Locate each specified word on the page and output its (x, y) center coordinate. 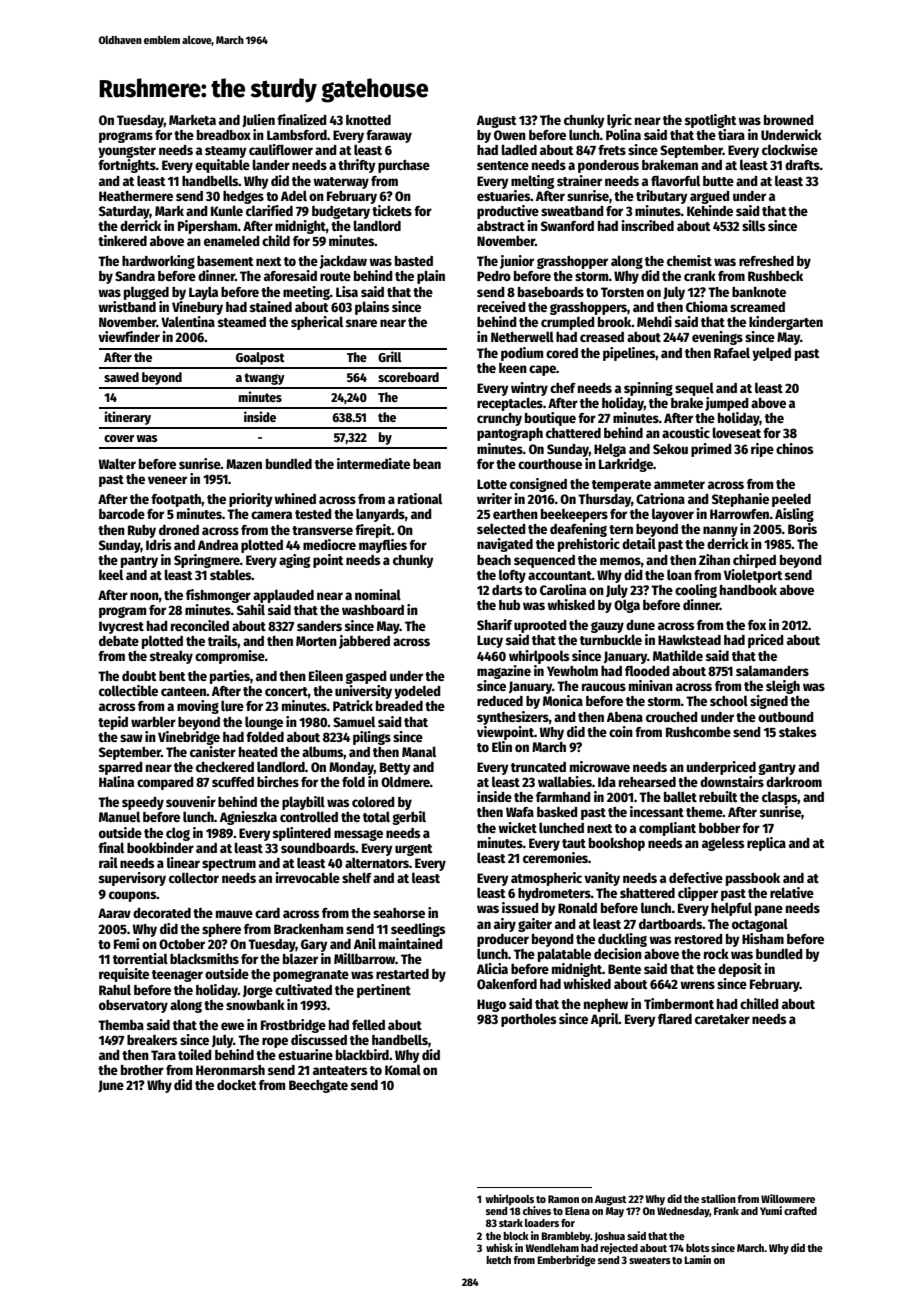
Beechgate (318, 1086)
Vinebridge (189, 738)
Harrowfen (739, 514)
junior (517, 262)
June (111, 1086)
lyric (619, 121)
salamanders (772, 670)
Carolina (563, 589)
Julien (258, 120)
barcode (122, 514)
